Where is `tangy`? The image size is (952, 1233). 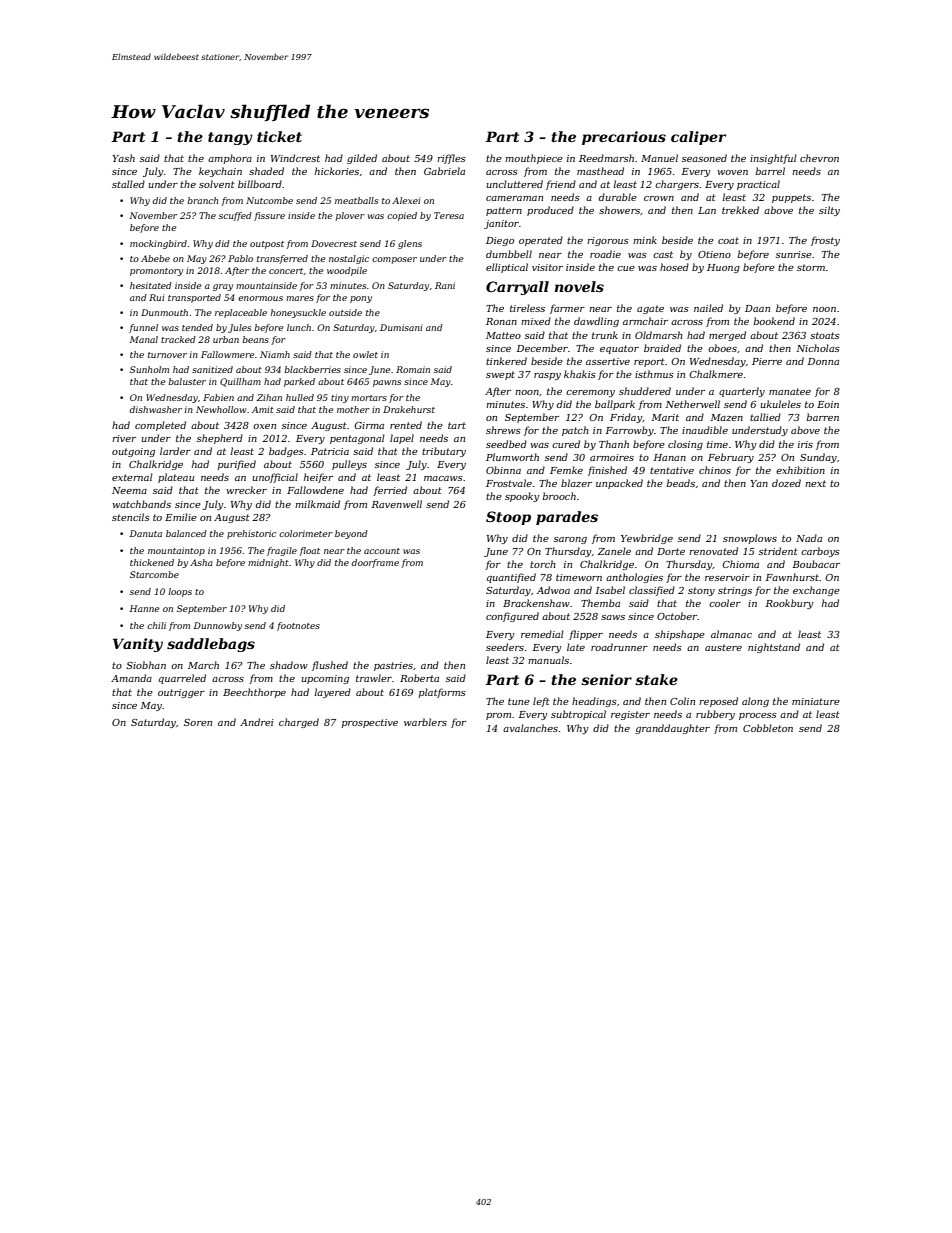 tangy is located at coordinates (230, 138).
